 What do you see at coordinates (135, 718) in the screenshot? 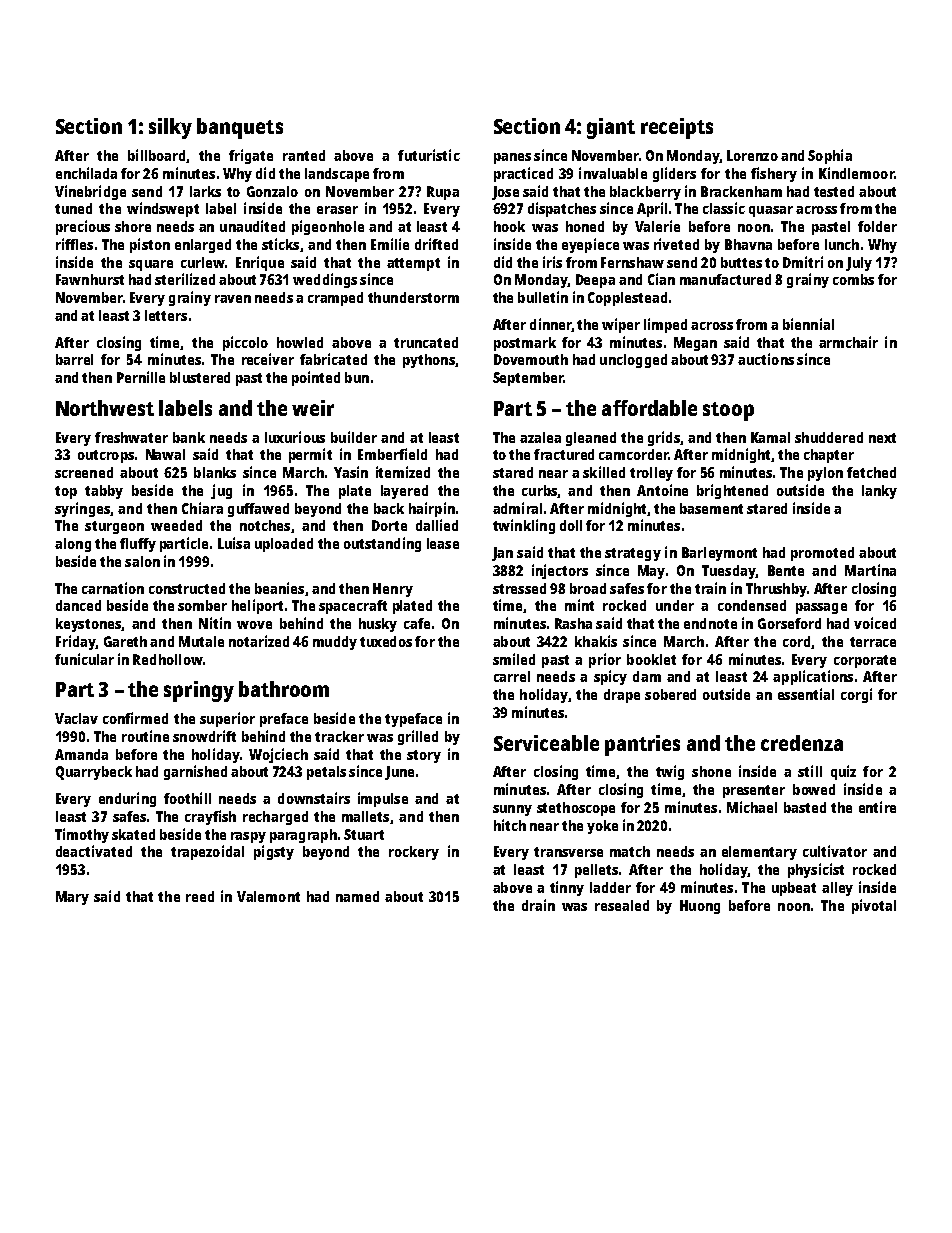
I see `confirmed` at bounding box center [135, 718].
